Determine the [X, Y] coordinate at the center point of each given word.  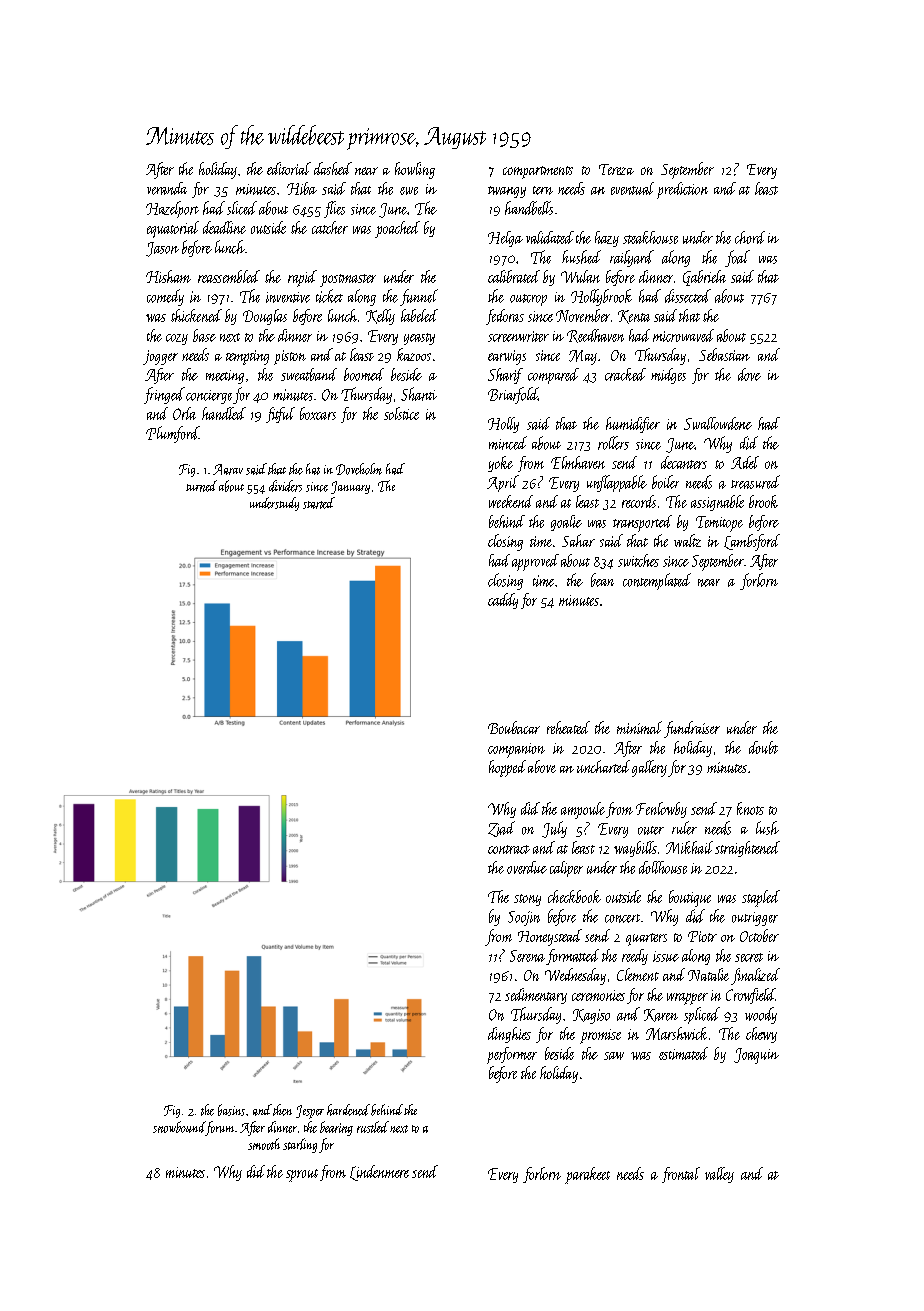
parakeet [587, 1175]
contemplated [657, 581]
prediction [682, 190]
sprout [302, 1175]
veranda [167, 188]
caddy [503, 601]
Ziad [501, 829]
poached [397, 229]
